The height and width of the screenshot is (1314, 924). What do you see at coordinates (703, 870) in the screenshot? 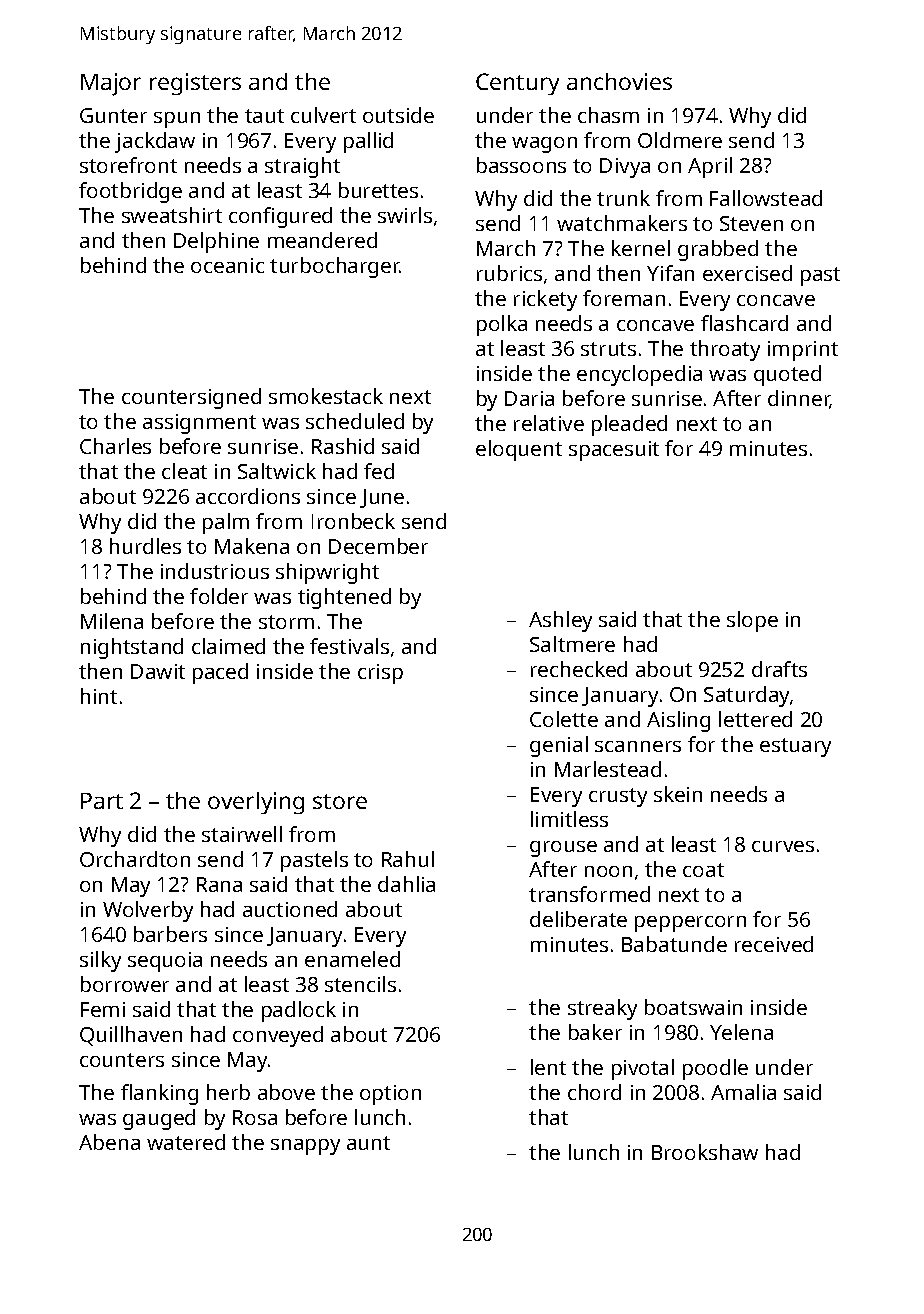
I see `coat` at bounding box center [703, 870].
